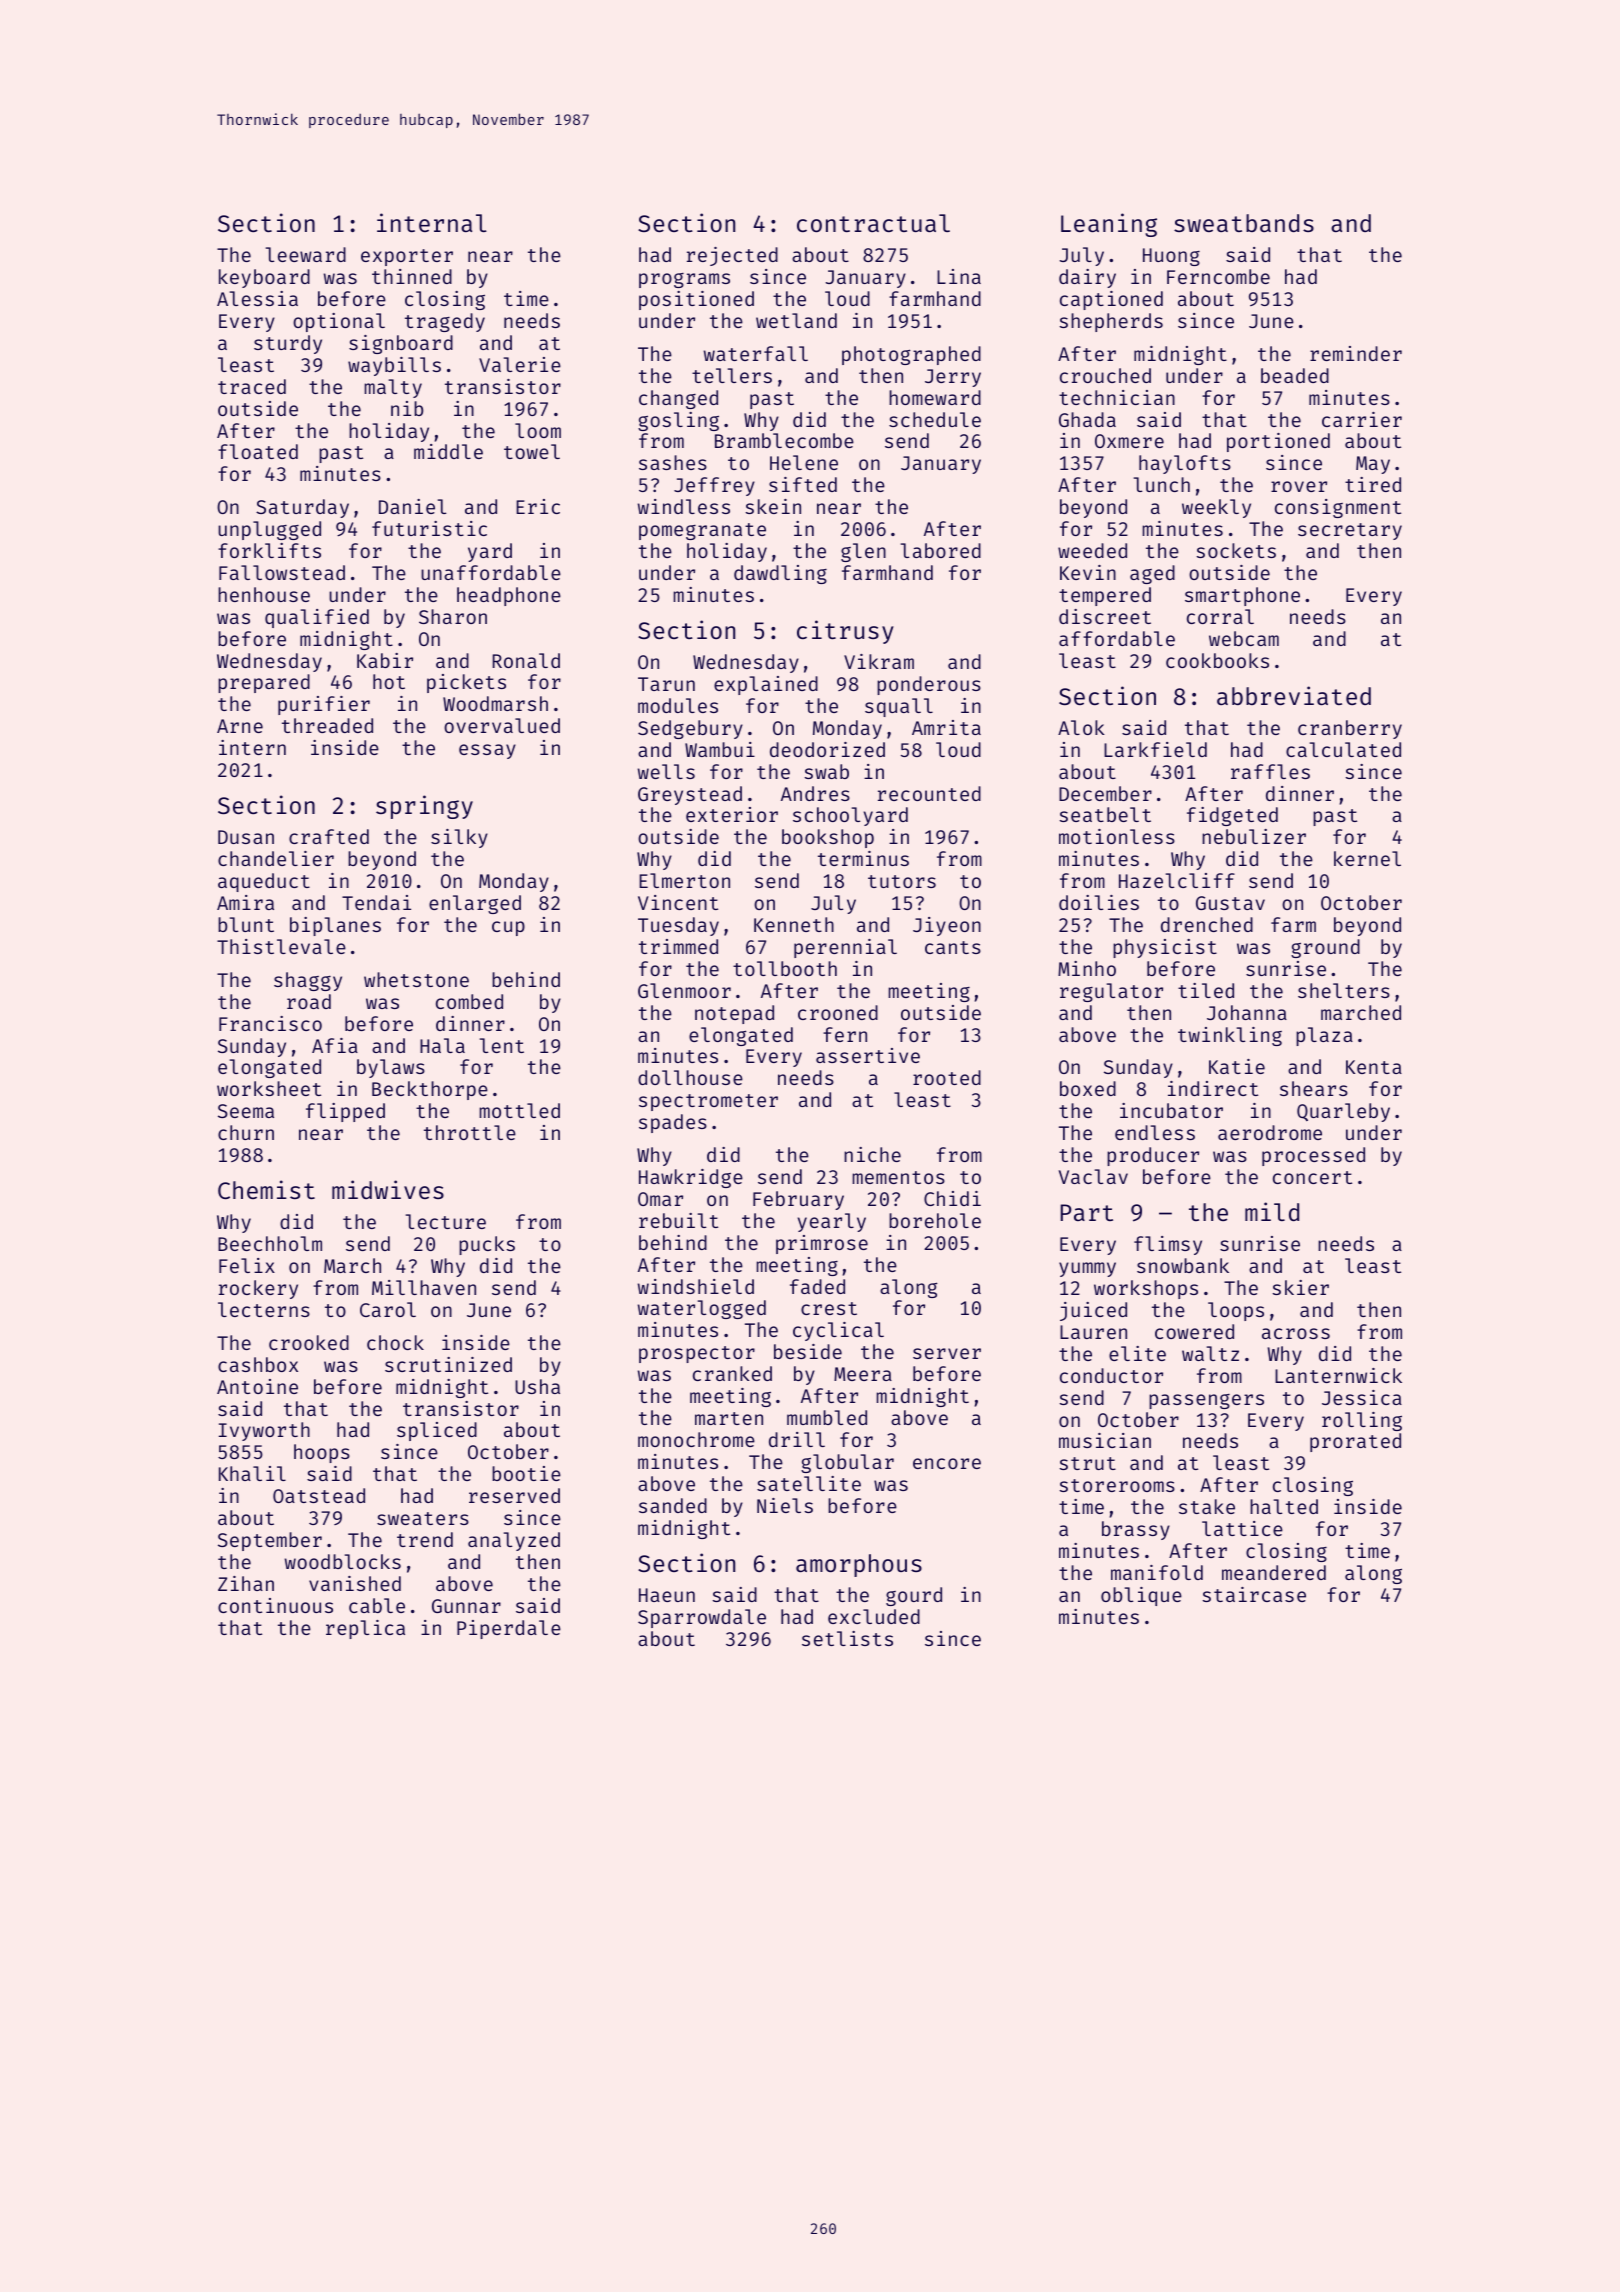 The height and width of the screenshot is (2292, 1620). Describe the element at coordinates (365, 1629) in the screenshot. I see `replica` at that location.
